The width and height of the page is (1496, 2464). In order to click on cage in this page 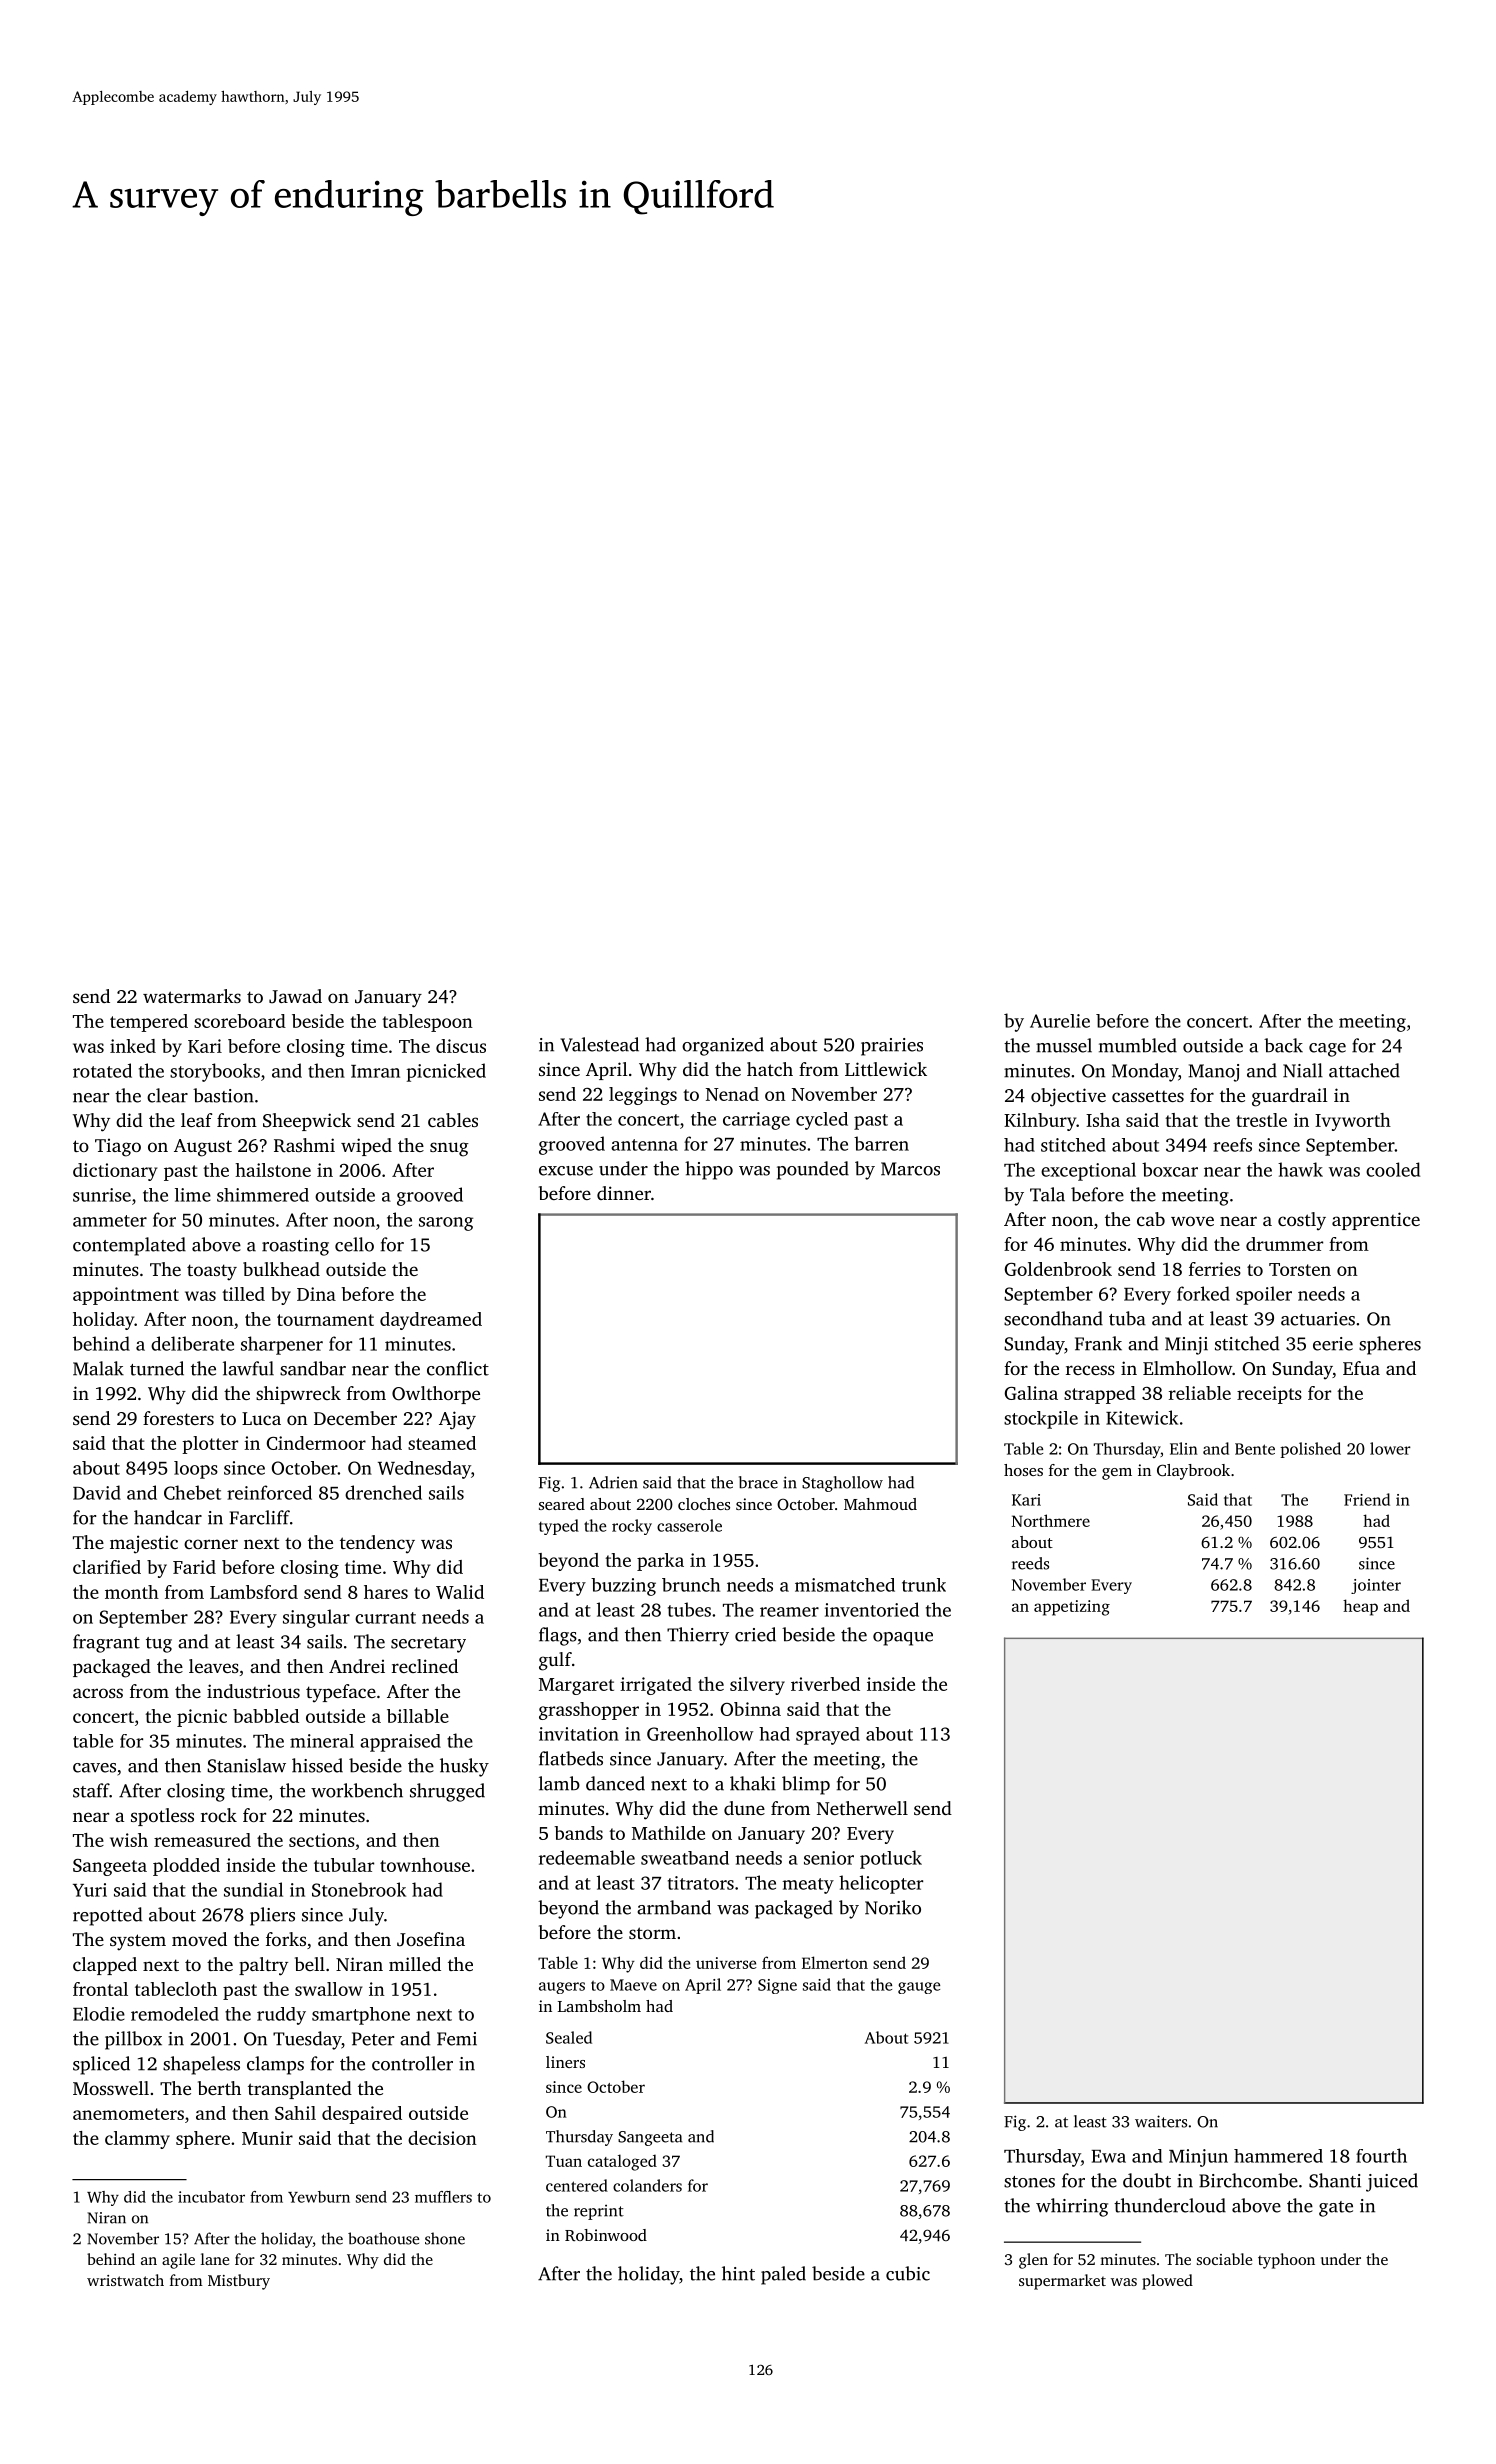, I will do `click(1327, 1050)`.
